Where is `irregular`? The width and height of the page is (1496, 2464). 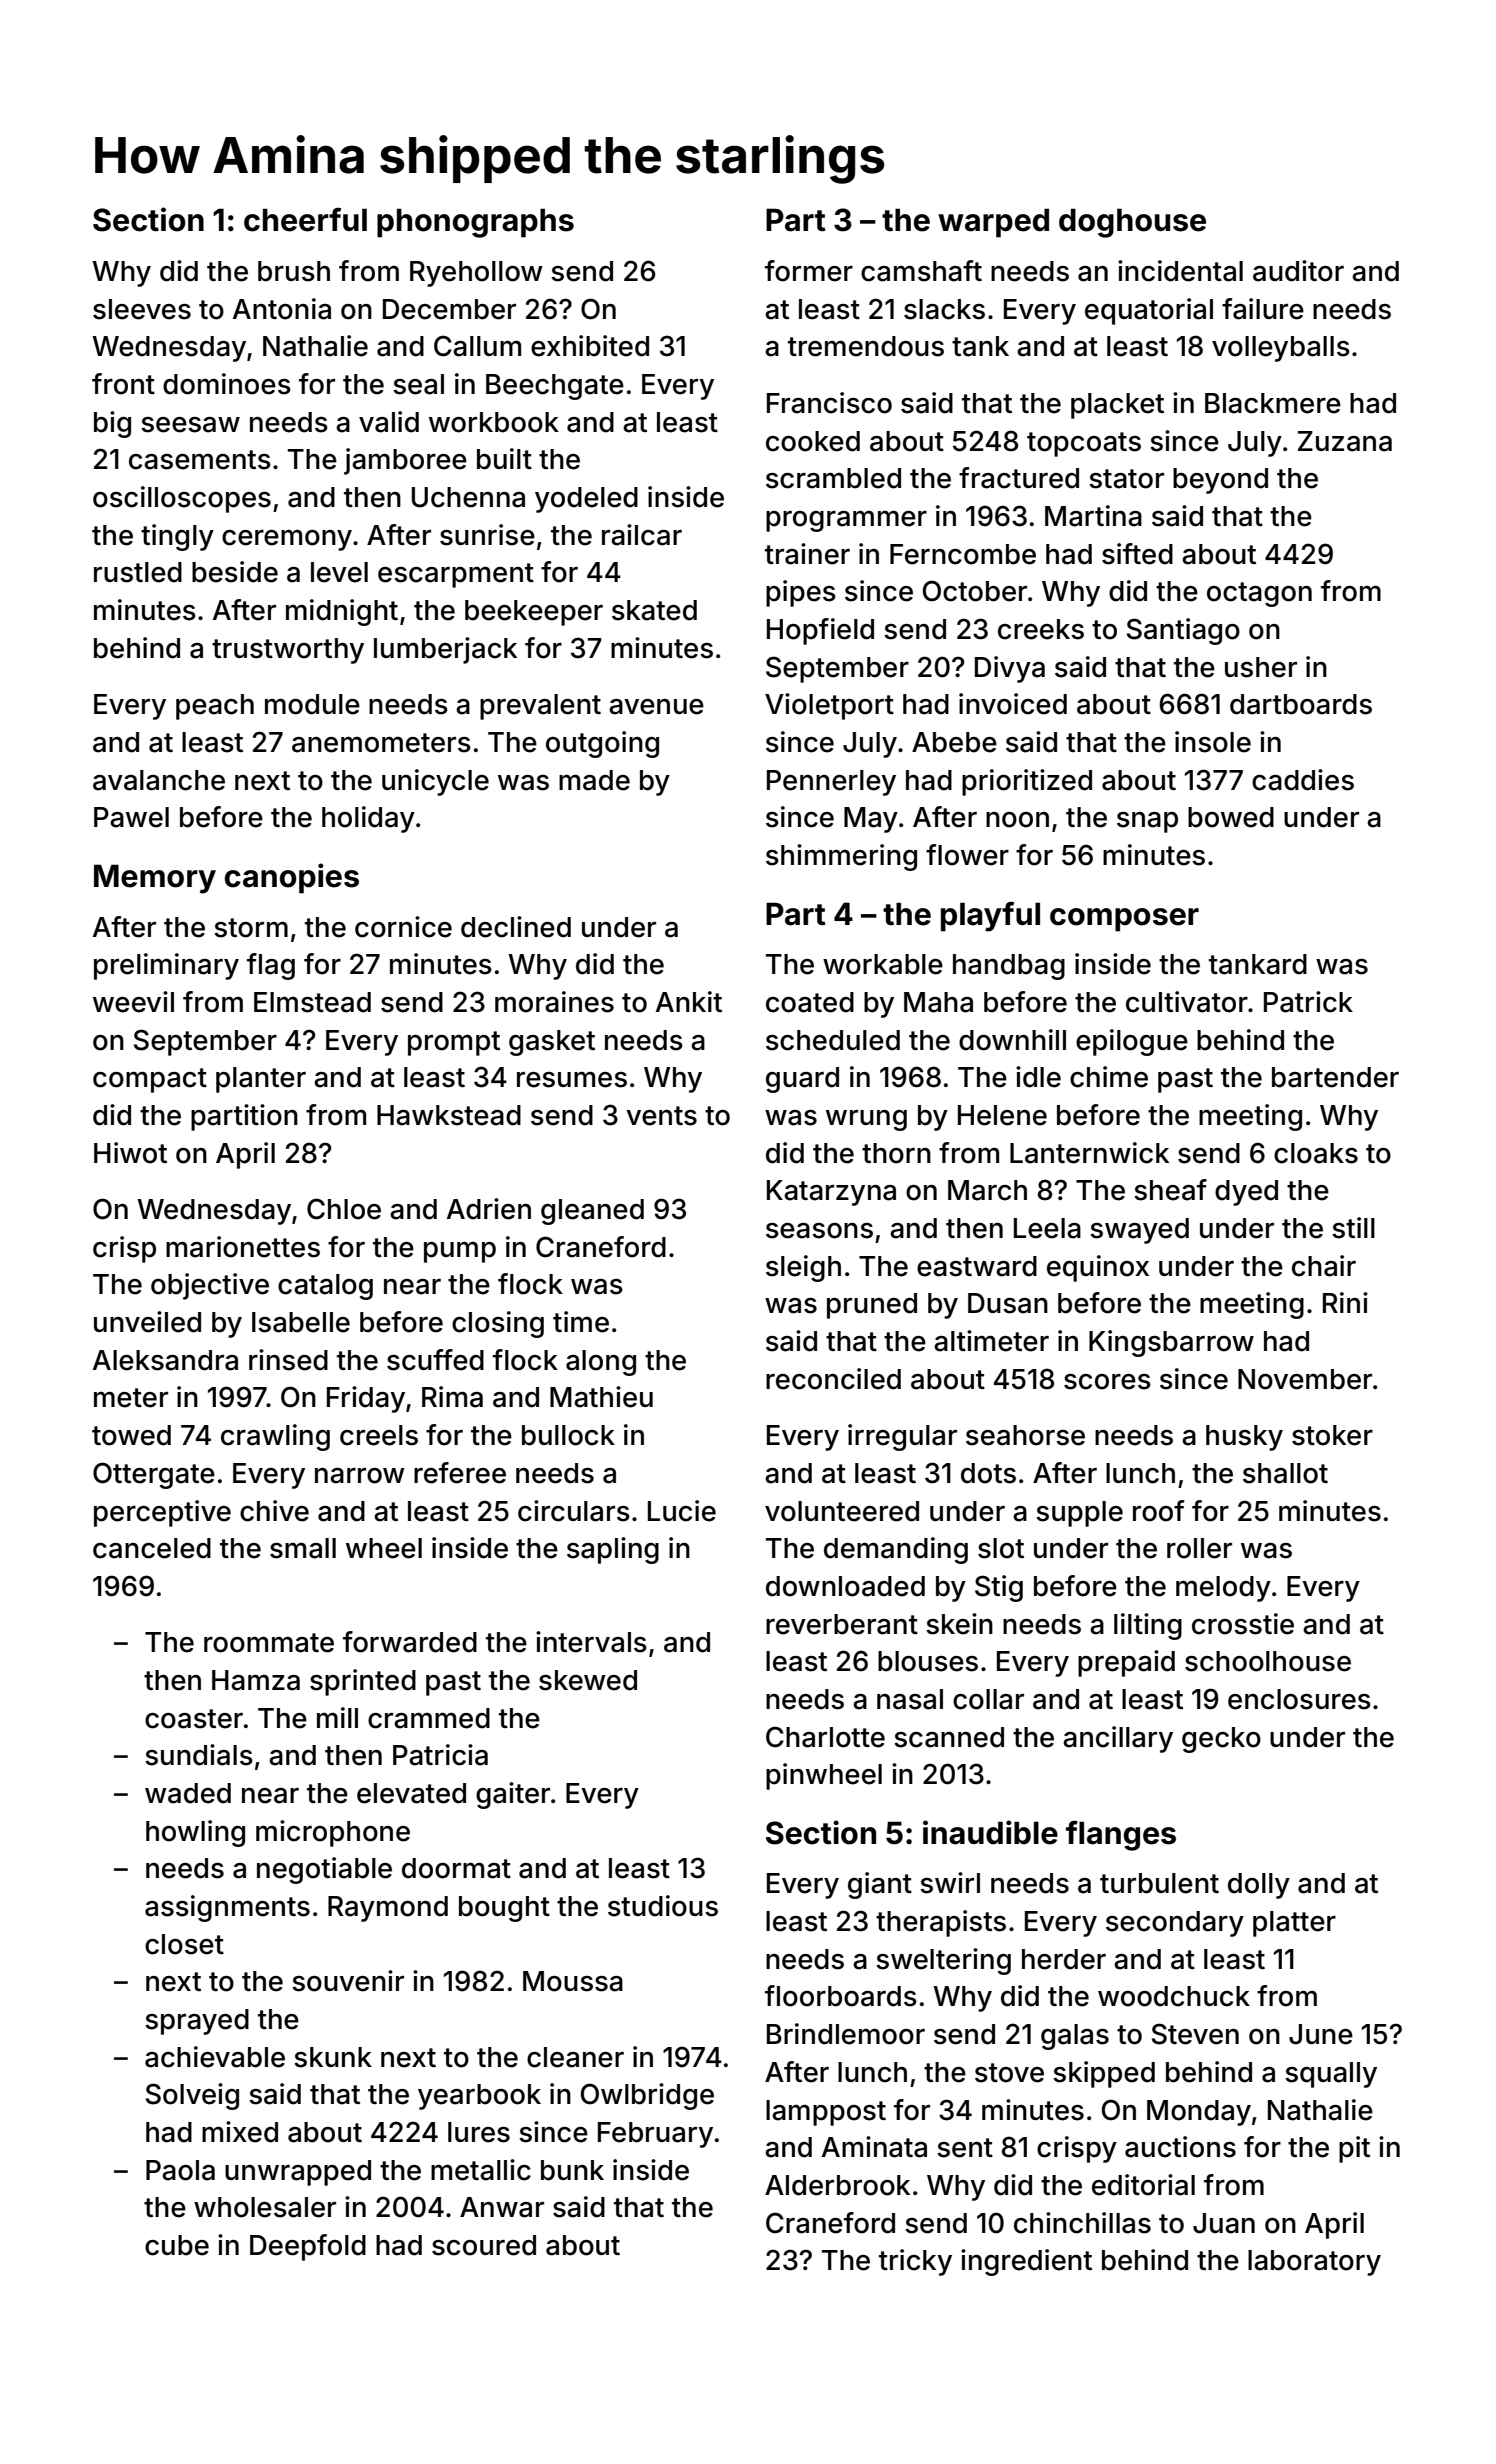 irregular is located at coordinates (902, 1437).
